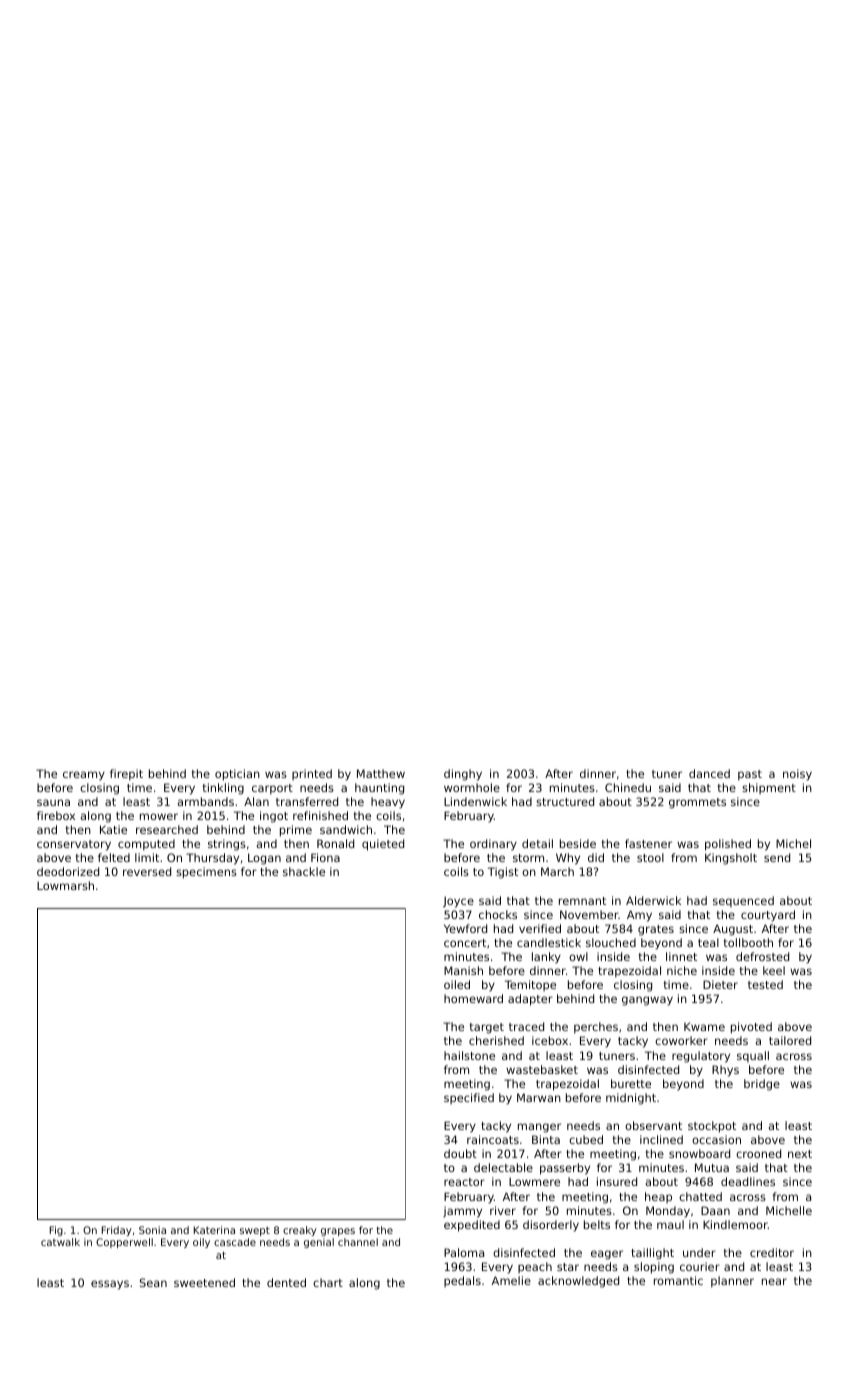 This image has width=849, height=1400. I want to click on keel, so click(774, 970).
